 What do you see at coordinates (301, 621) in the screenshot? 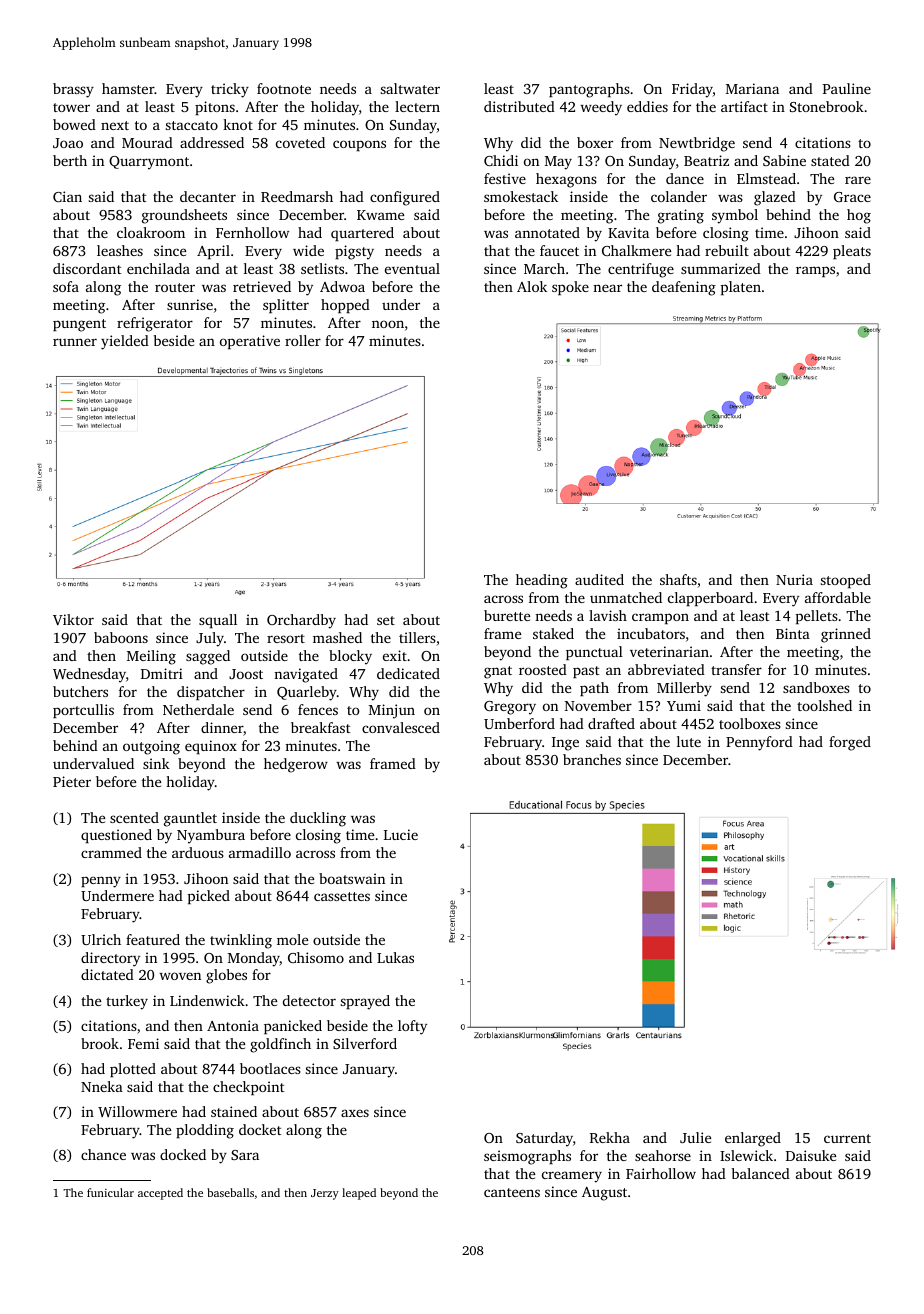
I see `Orchardby` at bounding box center [301, 621].
